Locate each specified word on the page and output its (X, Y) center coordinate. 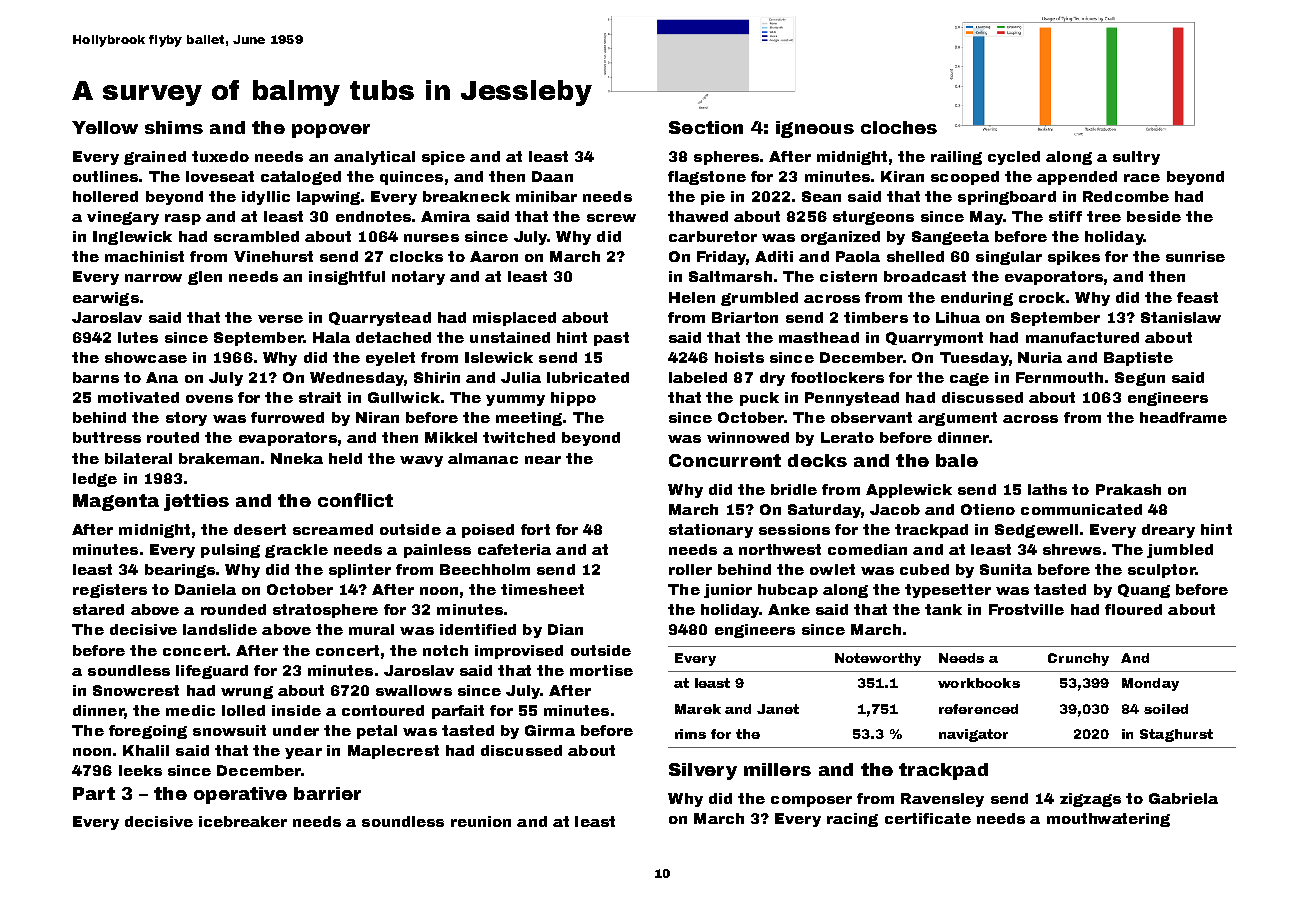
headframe (1183, 417)
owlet (832, 569)
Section (706, 127)
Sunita (1006, 569)
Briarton (745, 317)
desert (260, 529)
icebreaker (243, 821)
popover (331, 131)
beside (1154, 216)
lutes (138, 337)
